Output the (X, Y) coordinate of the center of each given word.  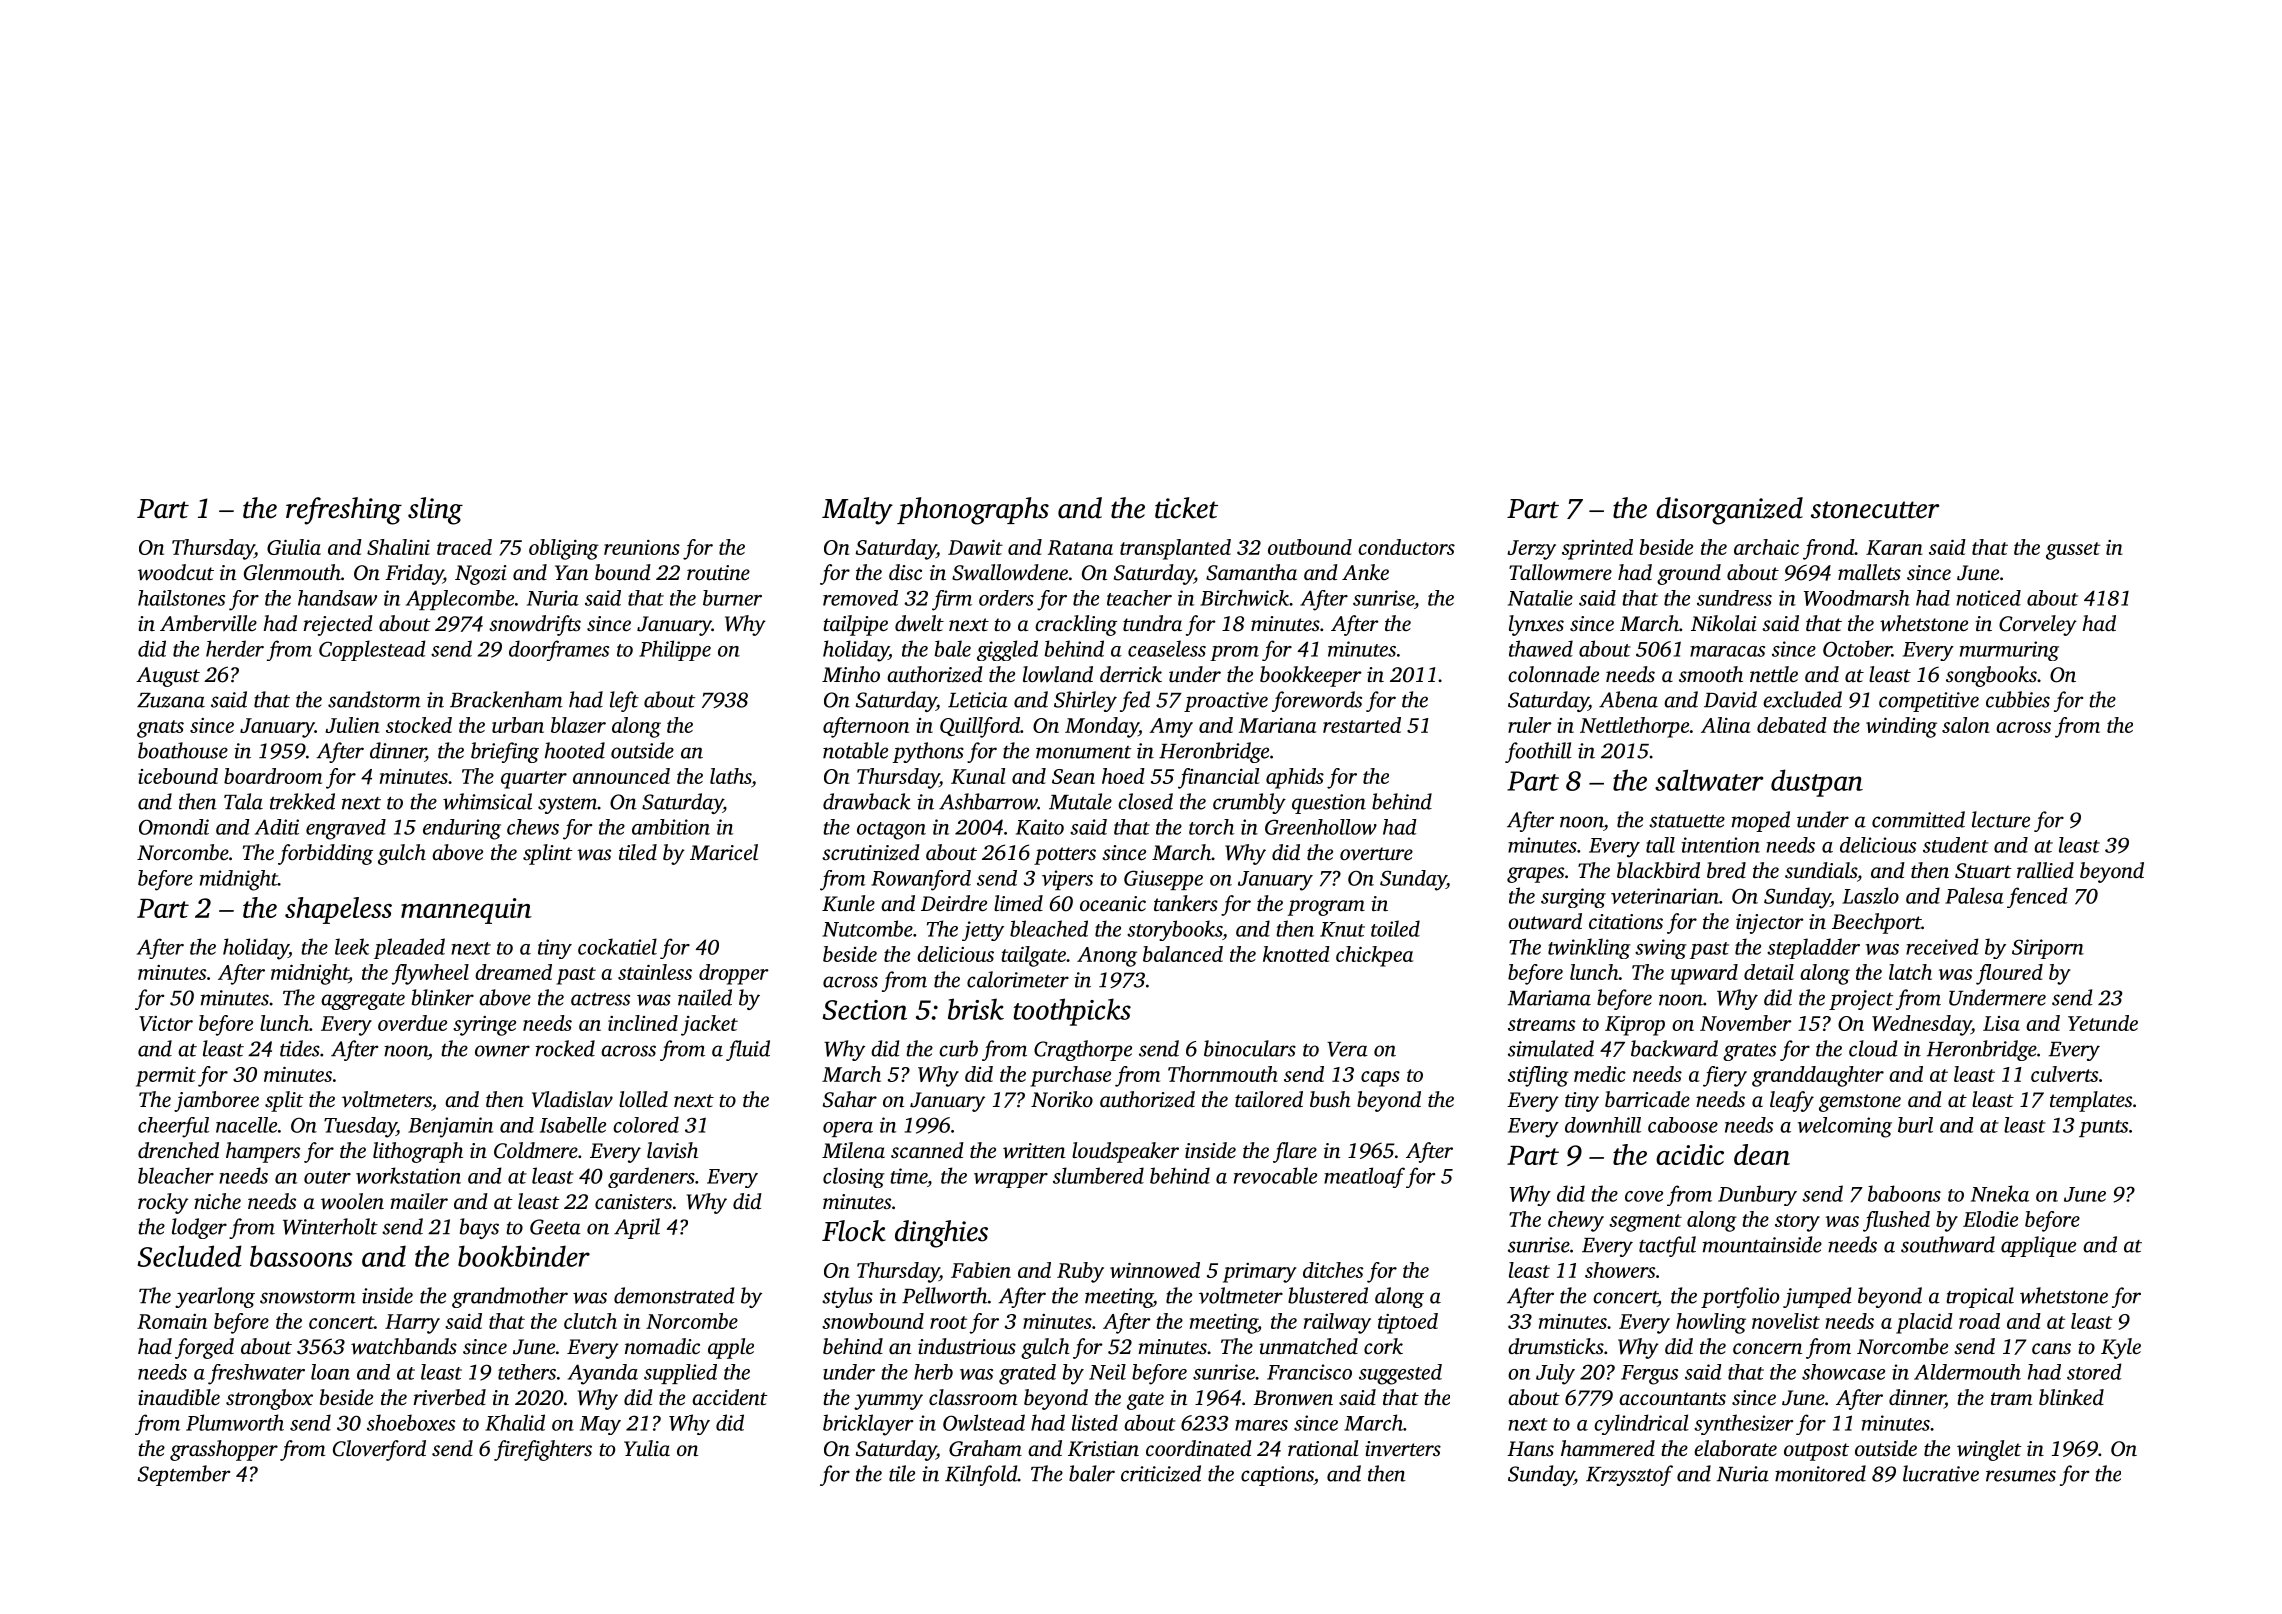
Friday (414, 574)
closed (1145, 801)
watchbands (404, 1346)
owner (502, 1051)
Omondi (174, 827)
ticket (1186, 508)
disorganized (1729, 511)
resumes (2021, 1476)
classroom (973, 1397)
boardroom (273, 776)
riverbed (450, 1397)
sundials (1821, 870)
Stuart (1983, 871)
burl (1915, 1125)
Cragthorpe (1083, 1050)
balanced (1183, 954)
